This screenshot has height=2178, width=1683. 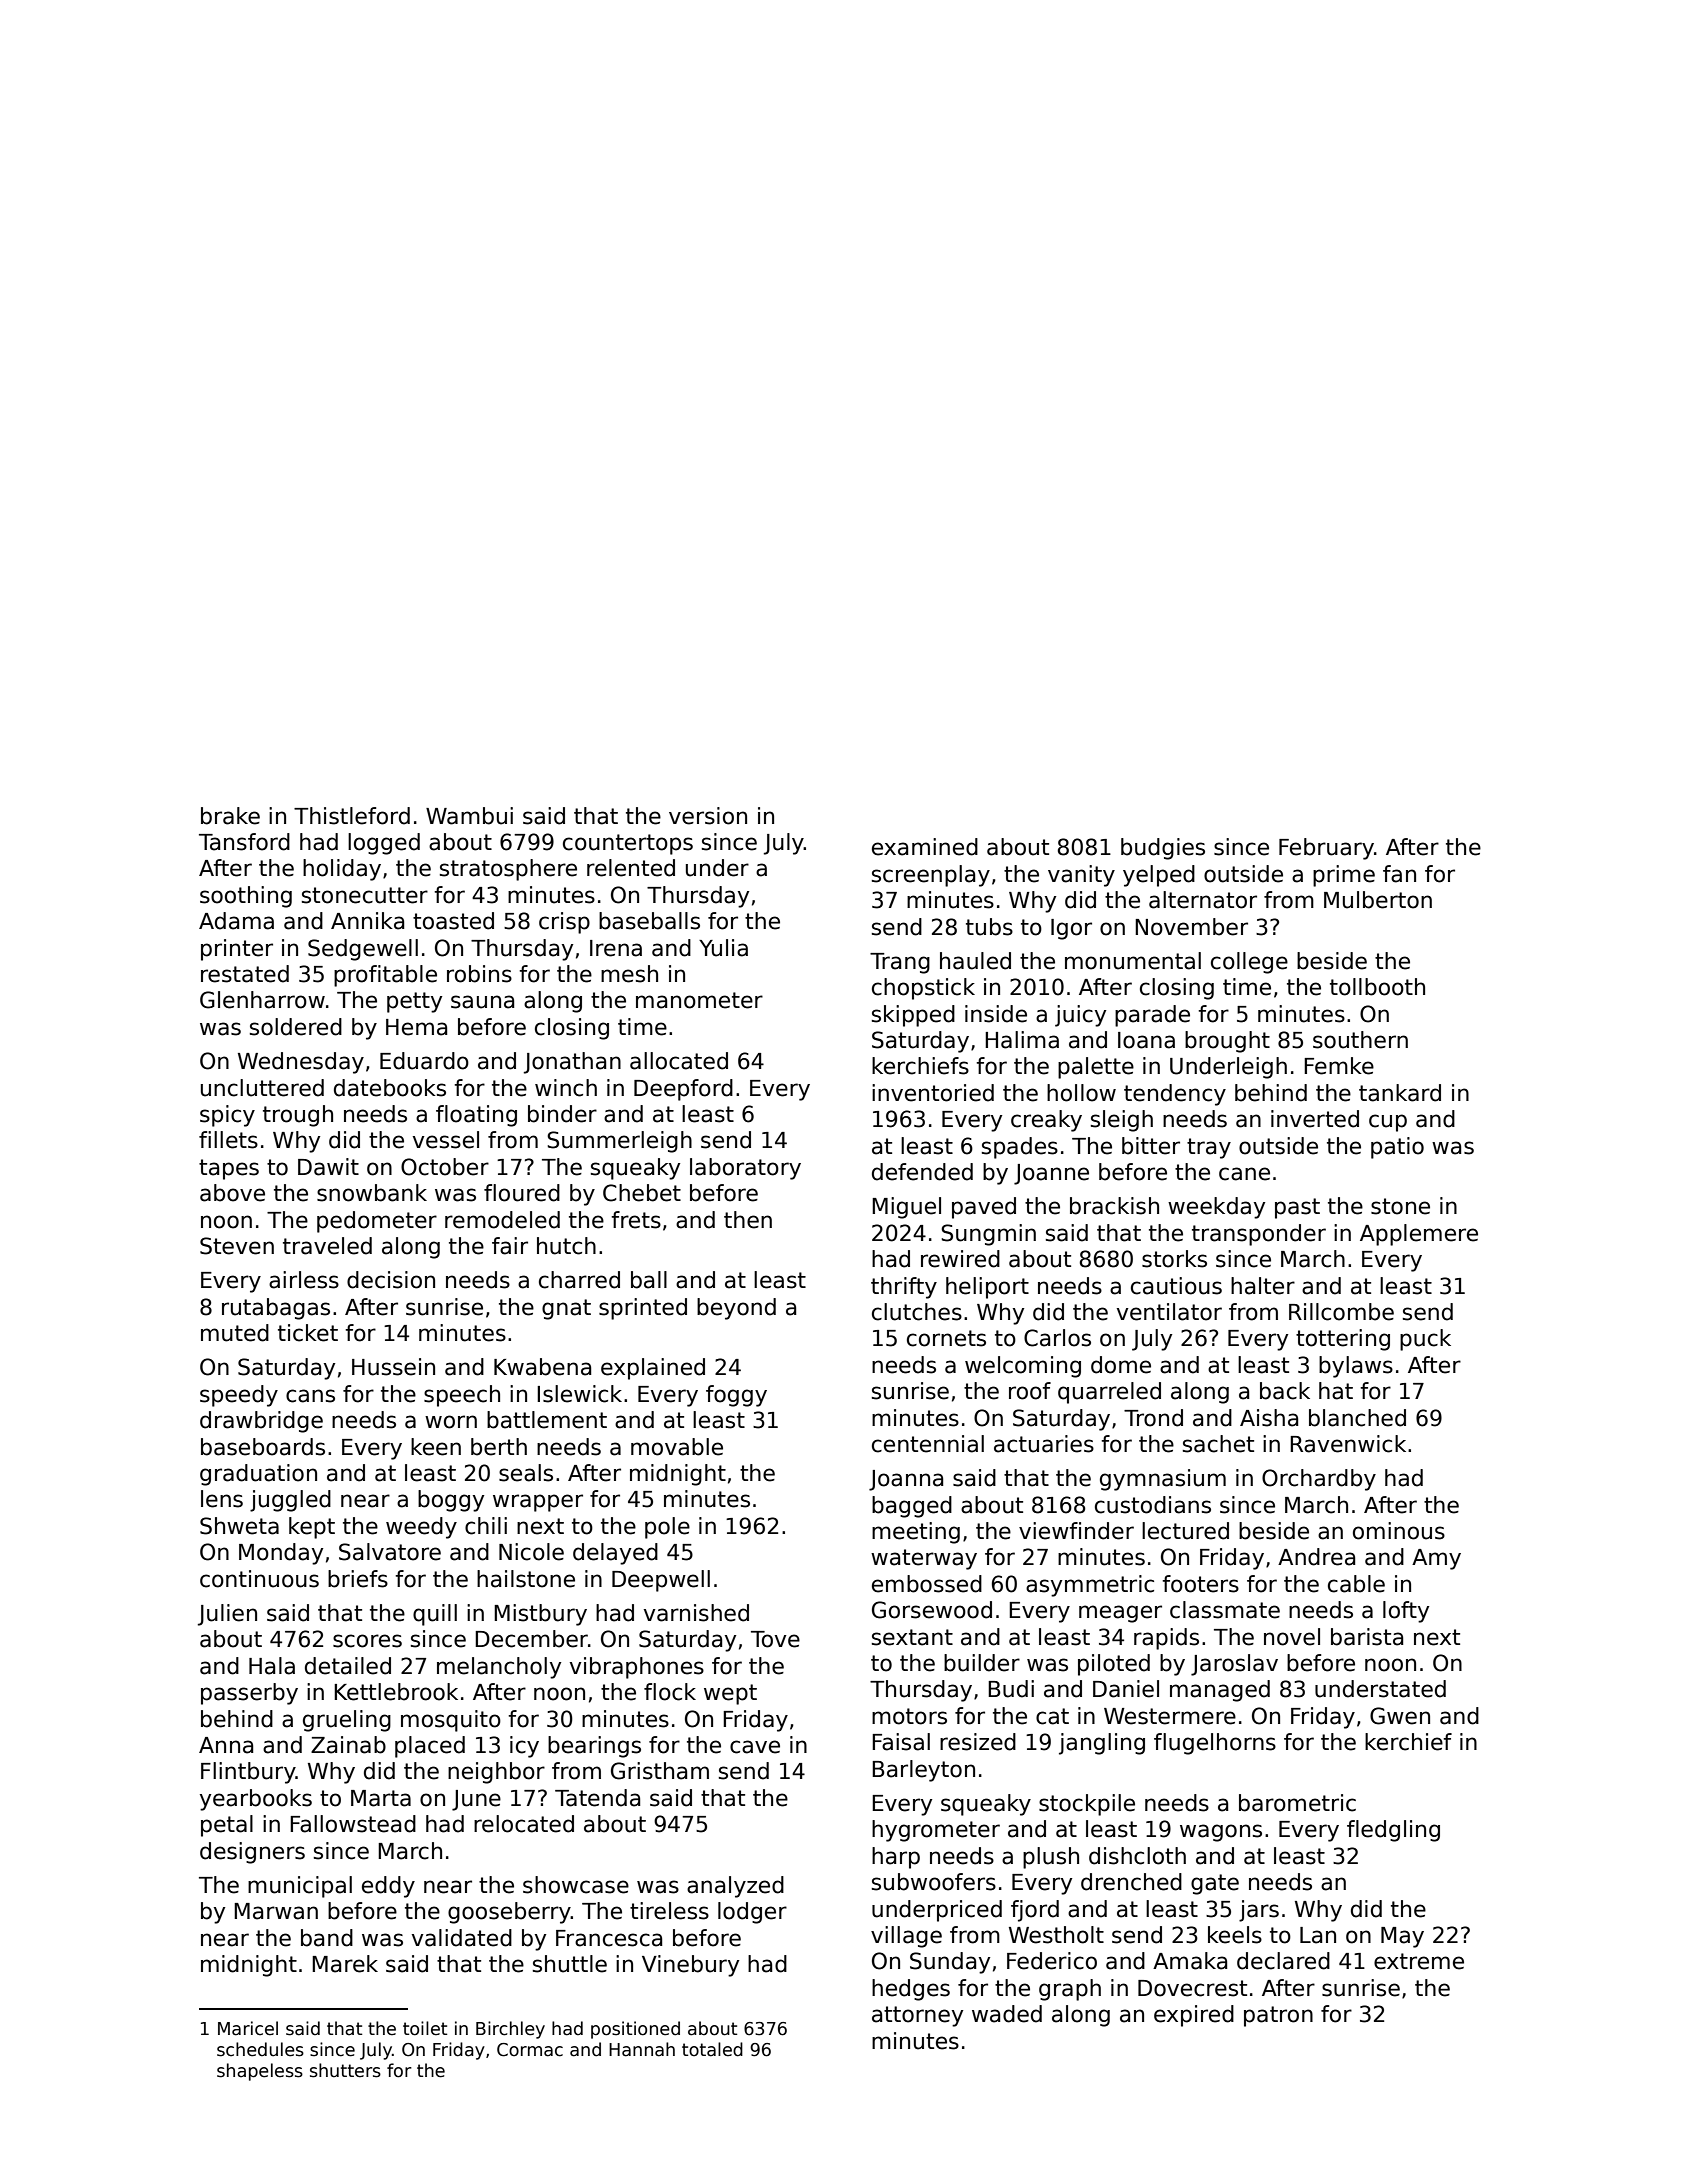 What do you see at coordinates (906, 1208) in the screenshot?
I see `Miguel` at bounding box center [906, 1208].
